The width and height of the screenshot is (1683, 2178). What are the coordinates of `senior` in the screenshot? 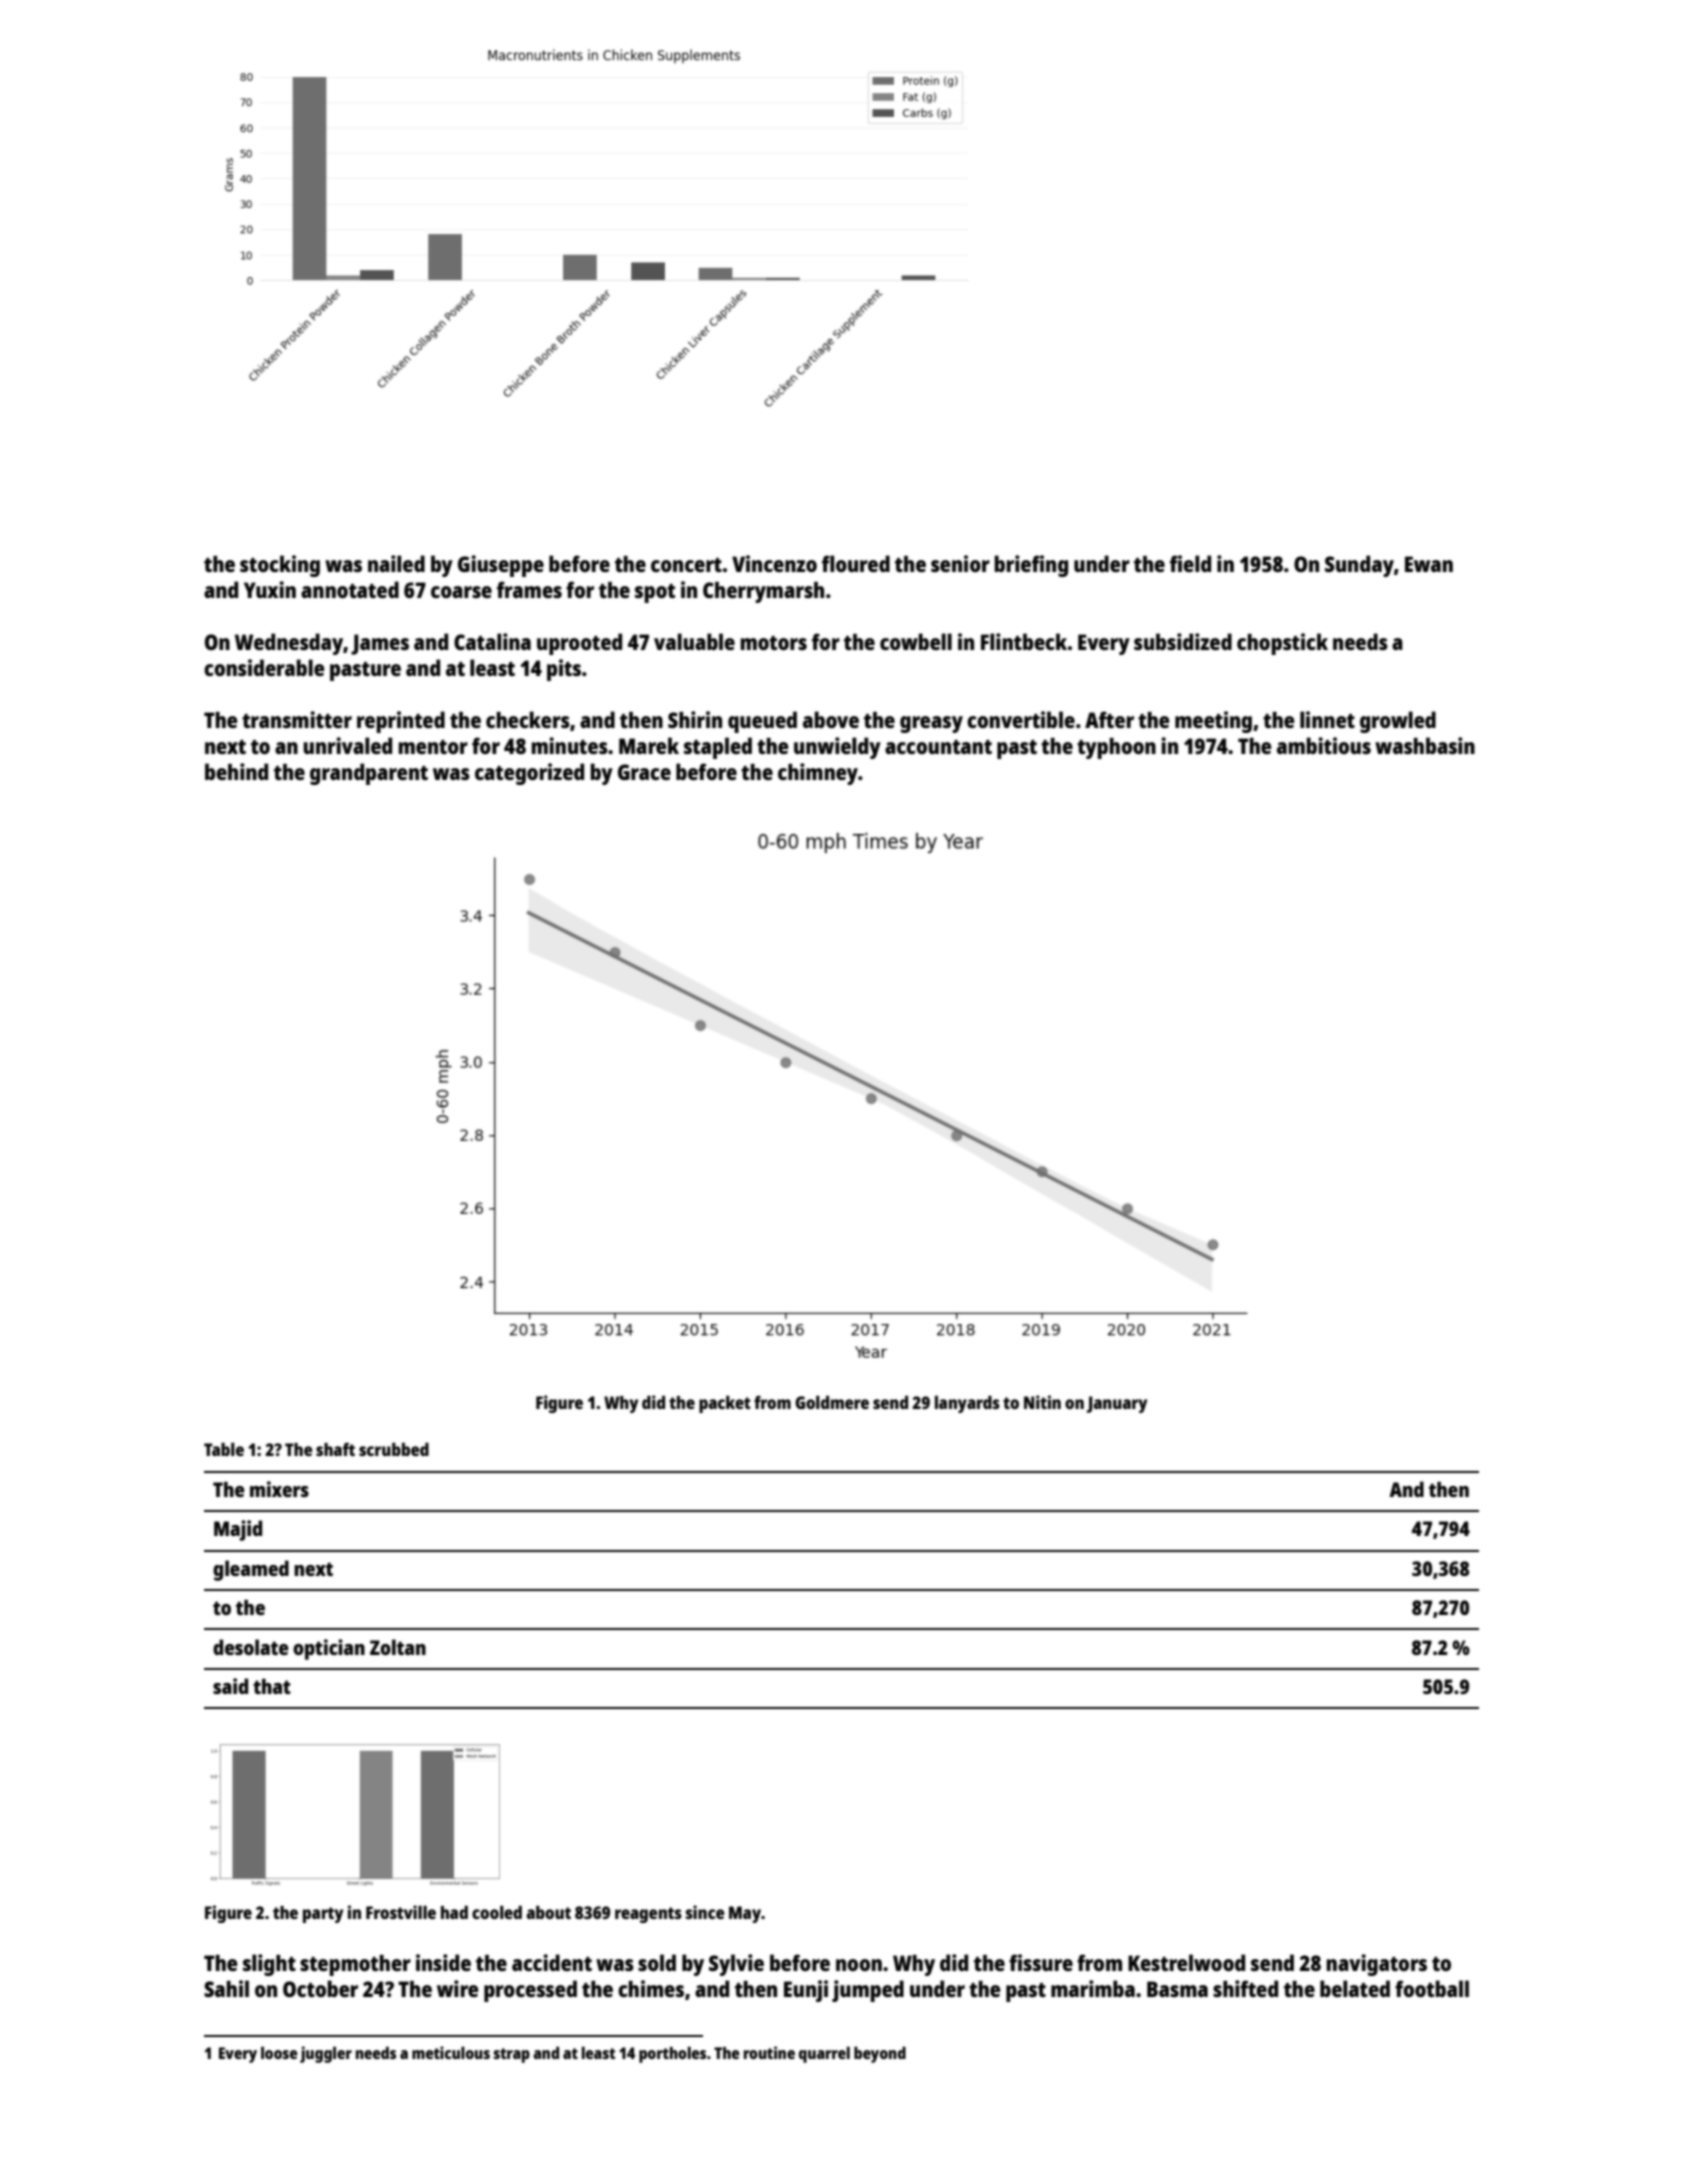 It's located at (960, 563).
